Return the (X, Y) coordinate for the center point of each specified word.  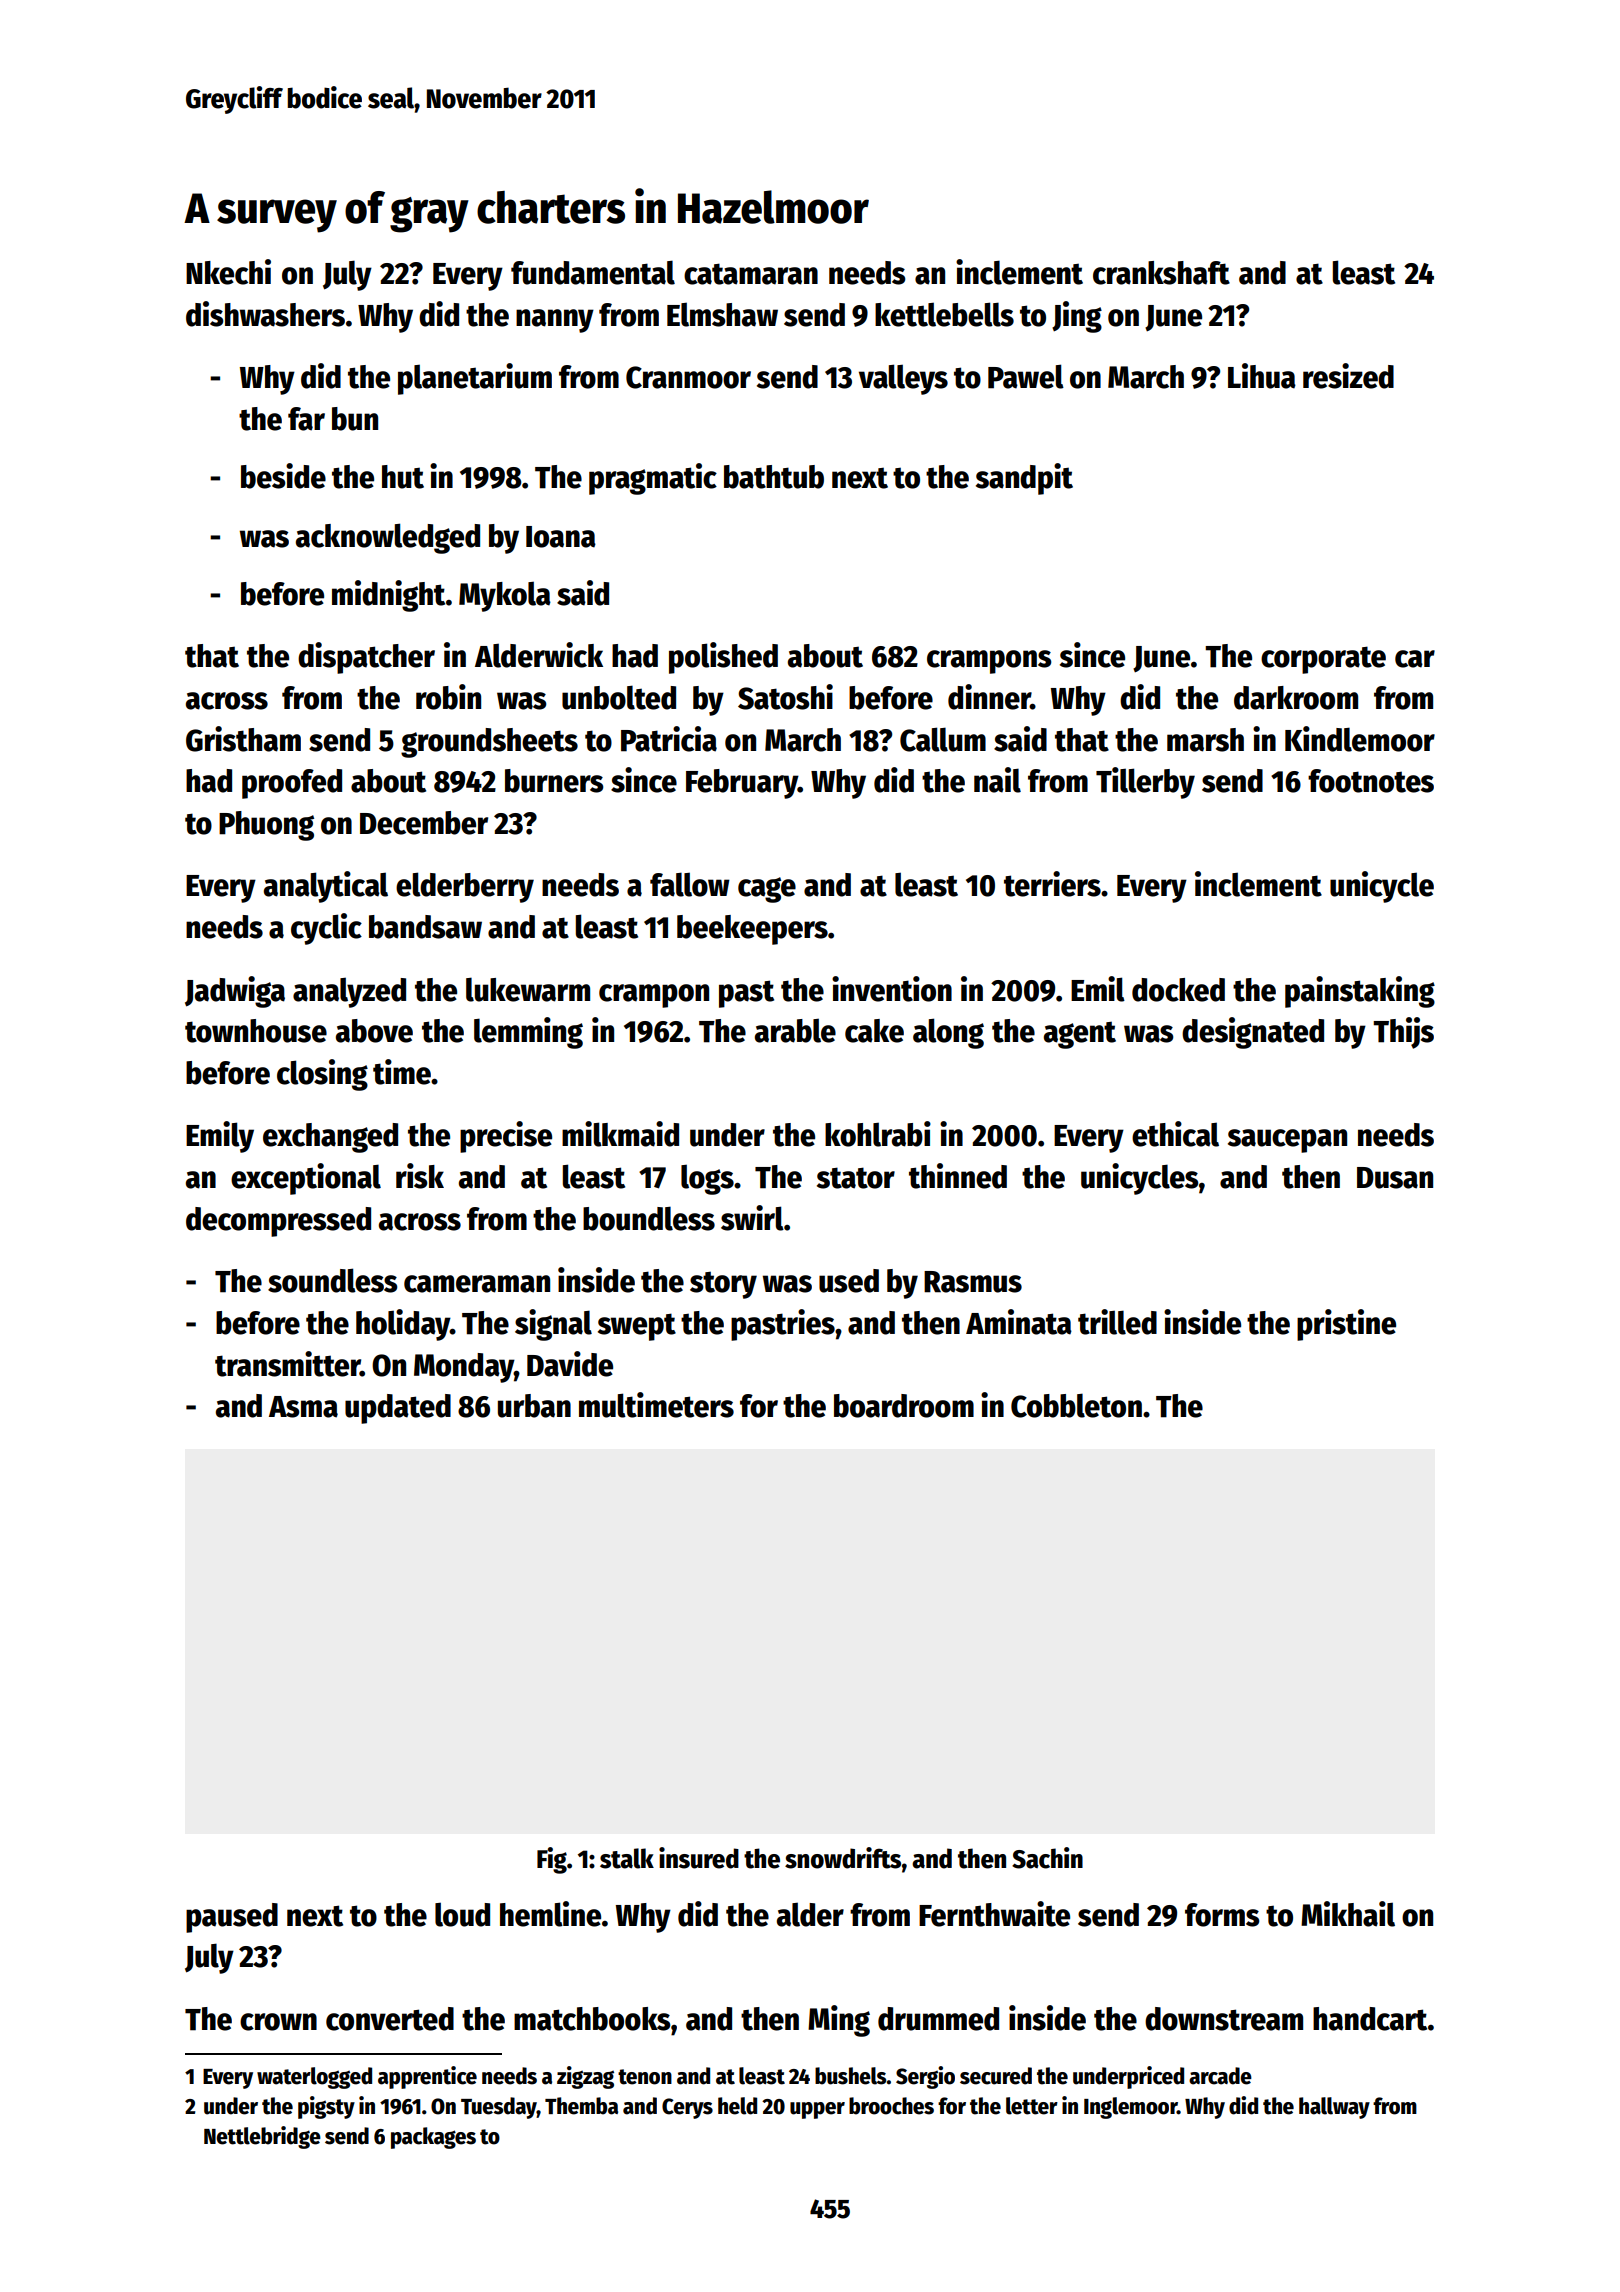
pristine (1346, 1325)
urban (534, 1406)
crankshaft (1161, 273)
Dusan (1395, 1178)
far (306, 419)
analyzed (349, 993)
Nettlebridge (262, 2137)
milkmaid (620, 1134)
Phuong (266, 826)
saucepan (1287, 1141)
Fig (552, 1860)
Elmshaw (722, 315)
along (948, 1033)
